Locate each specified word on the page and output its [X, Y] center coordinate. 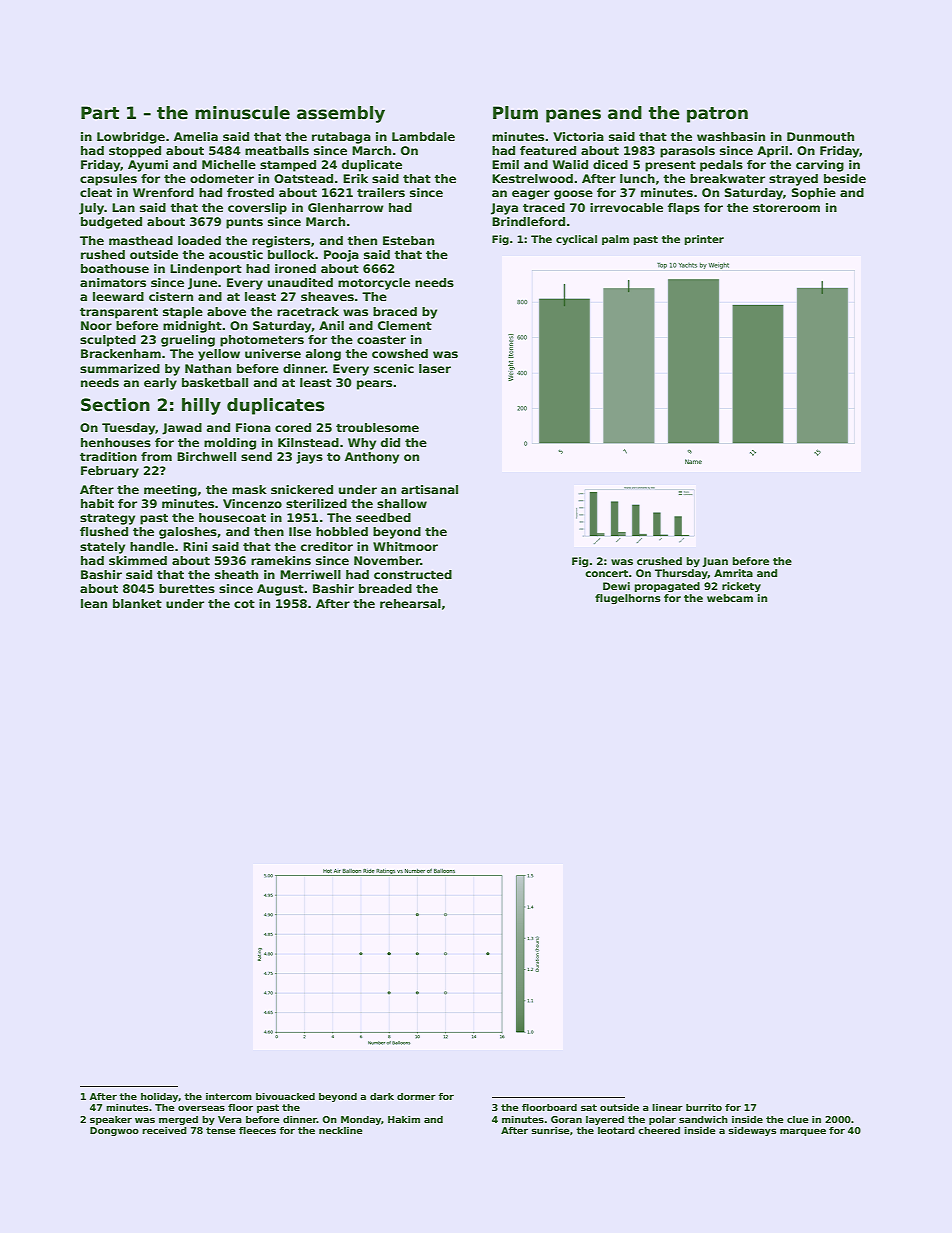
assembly [341, 114]
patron [717, 115]
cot [244, 604]
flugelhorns [628, 599]
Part [100, 113]
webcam [730, 598]
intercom [229, 1096]
